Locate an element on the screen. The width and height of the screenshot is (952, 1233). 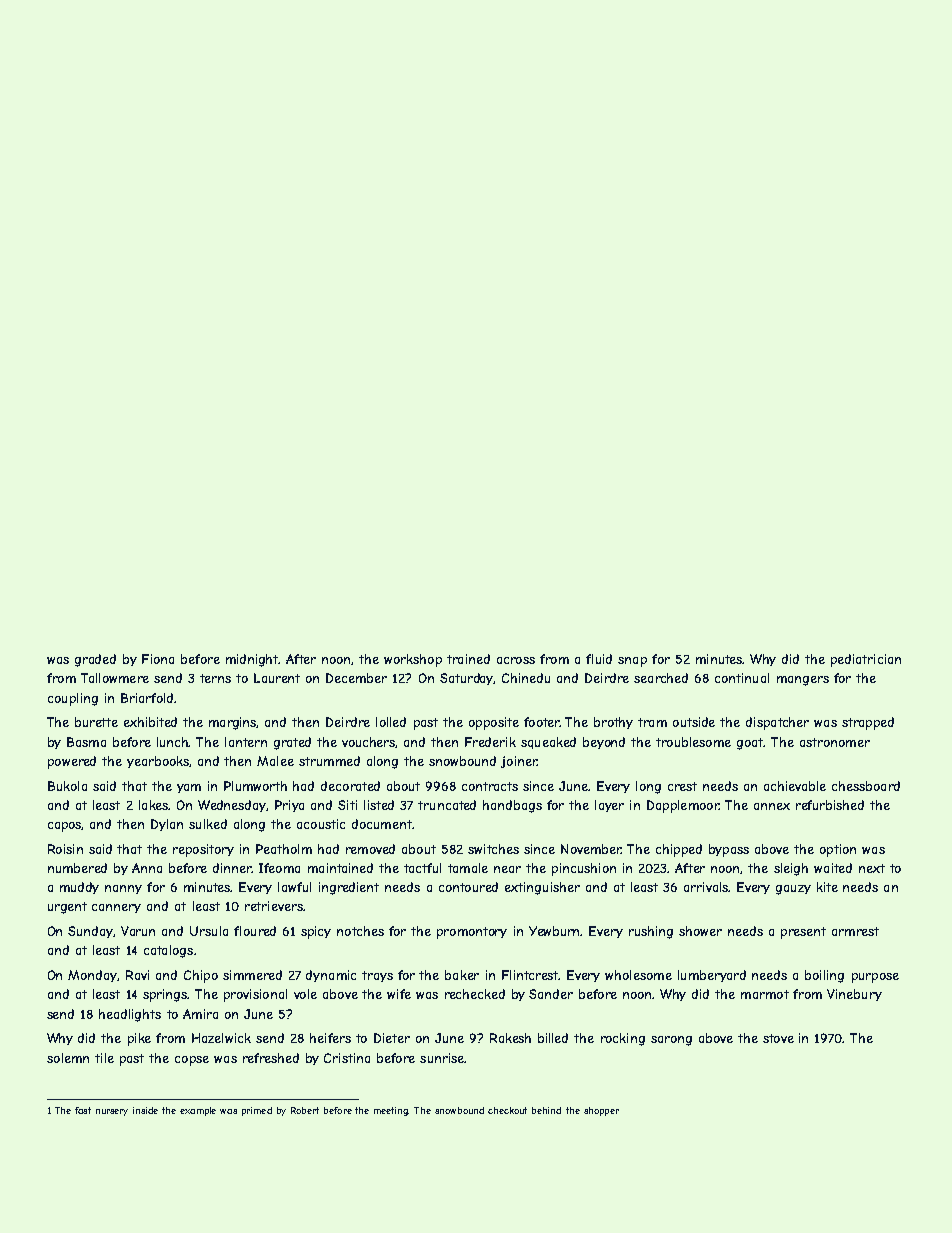
Vinebury is located at coordinates (854, 995).
